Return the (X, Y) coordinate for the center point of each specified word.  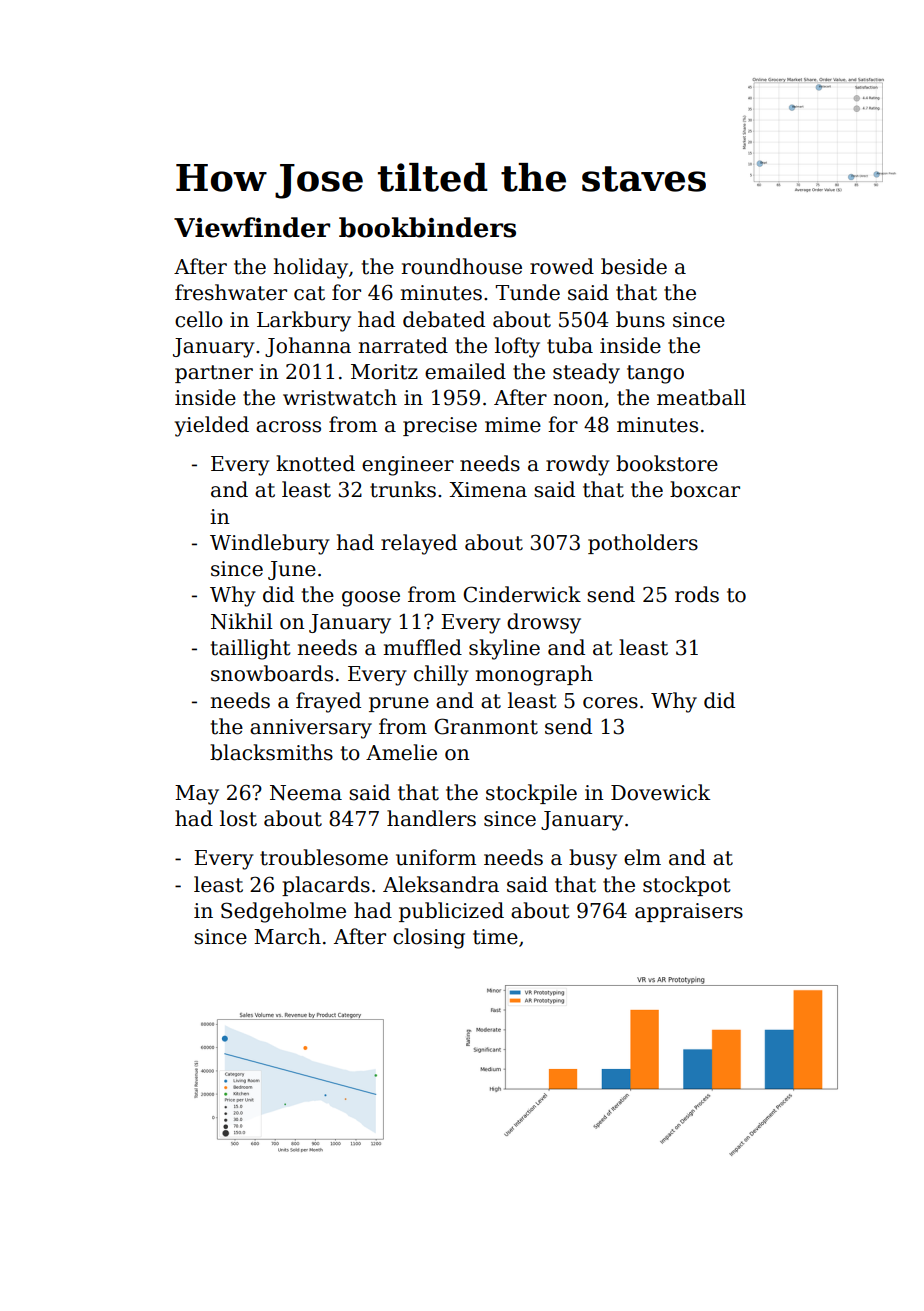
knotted (315, 463)
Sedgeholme (283, 912)
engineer (408, 466)
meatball (701, 397)
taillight (251, 649)
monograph (534, 675)
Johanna (308, 347)
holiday (311, 268)
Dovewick (660, 792)
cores (610, 703)
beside (634, 266)
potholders (643, 544)
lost (238, 818)
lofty (517, 347)
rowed (562, 266)
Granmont (486, 726)
